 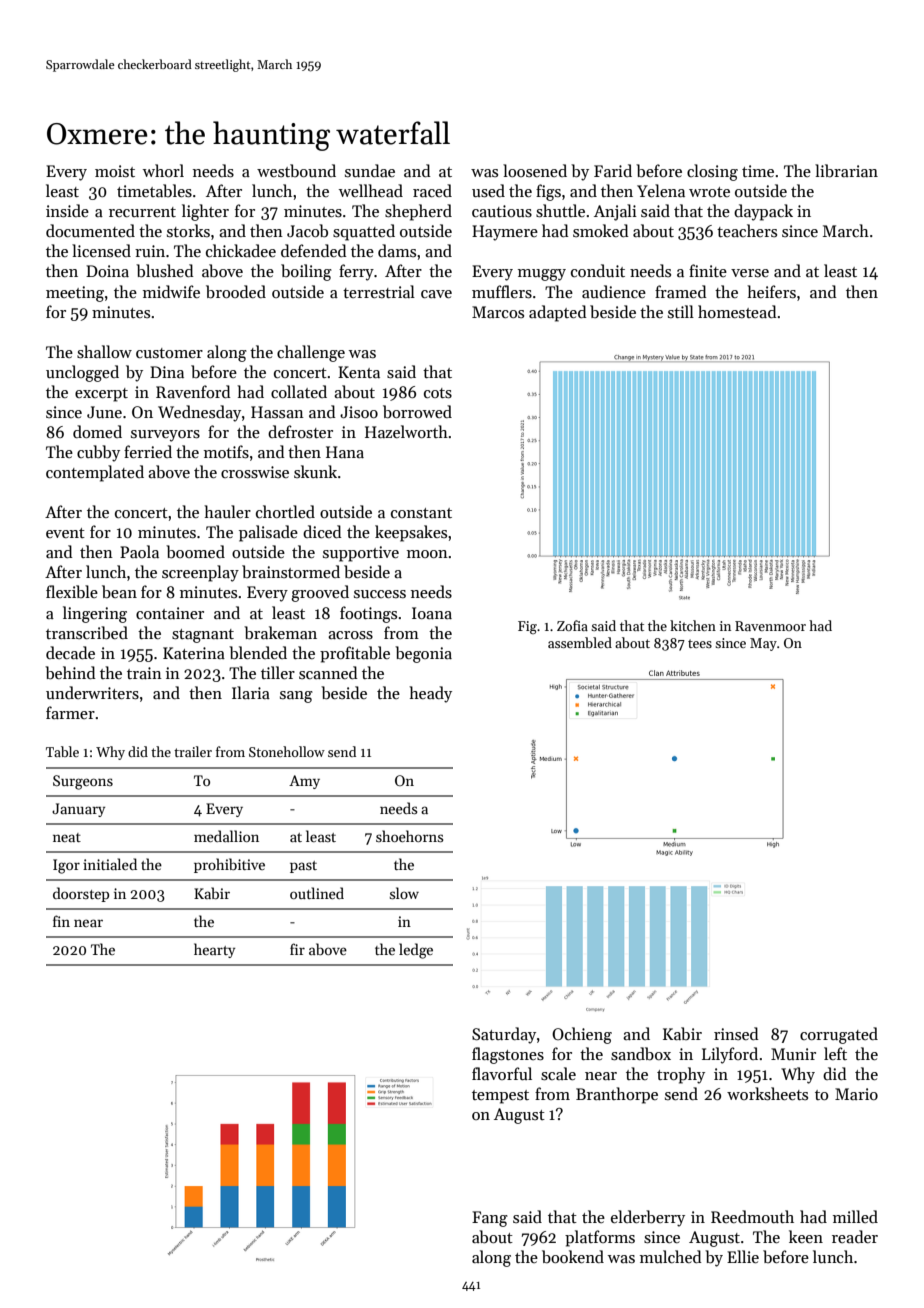 What do you see at coordinates (573, 1256) in the image?
I see `bookend` at bounding box center [573, 1256].
